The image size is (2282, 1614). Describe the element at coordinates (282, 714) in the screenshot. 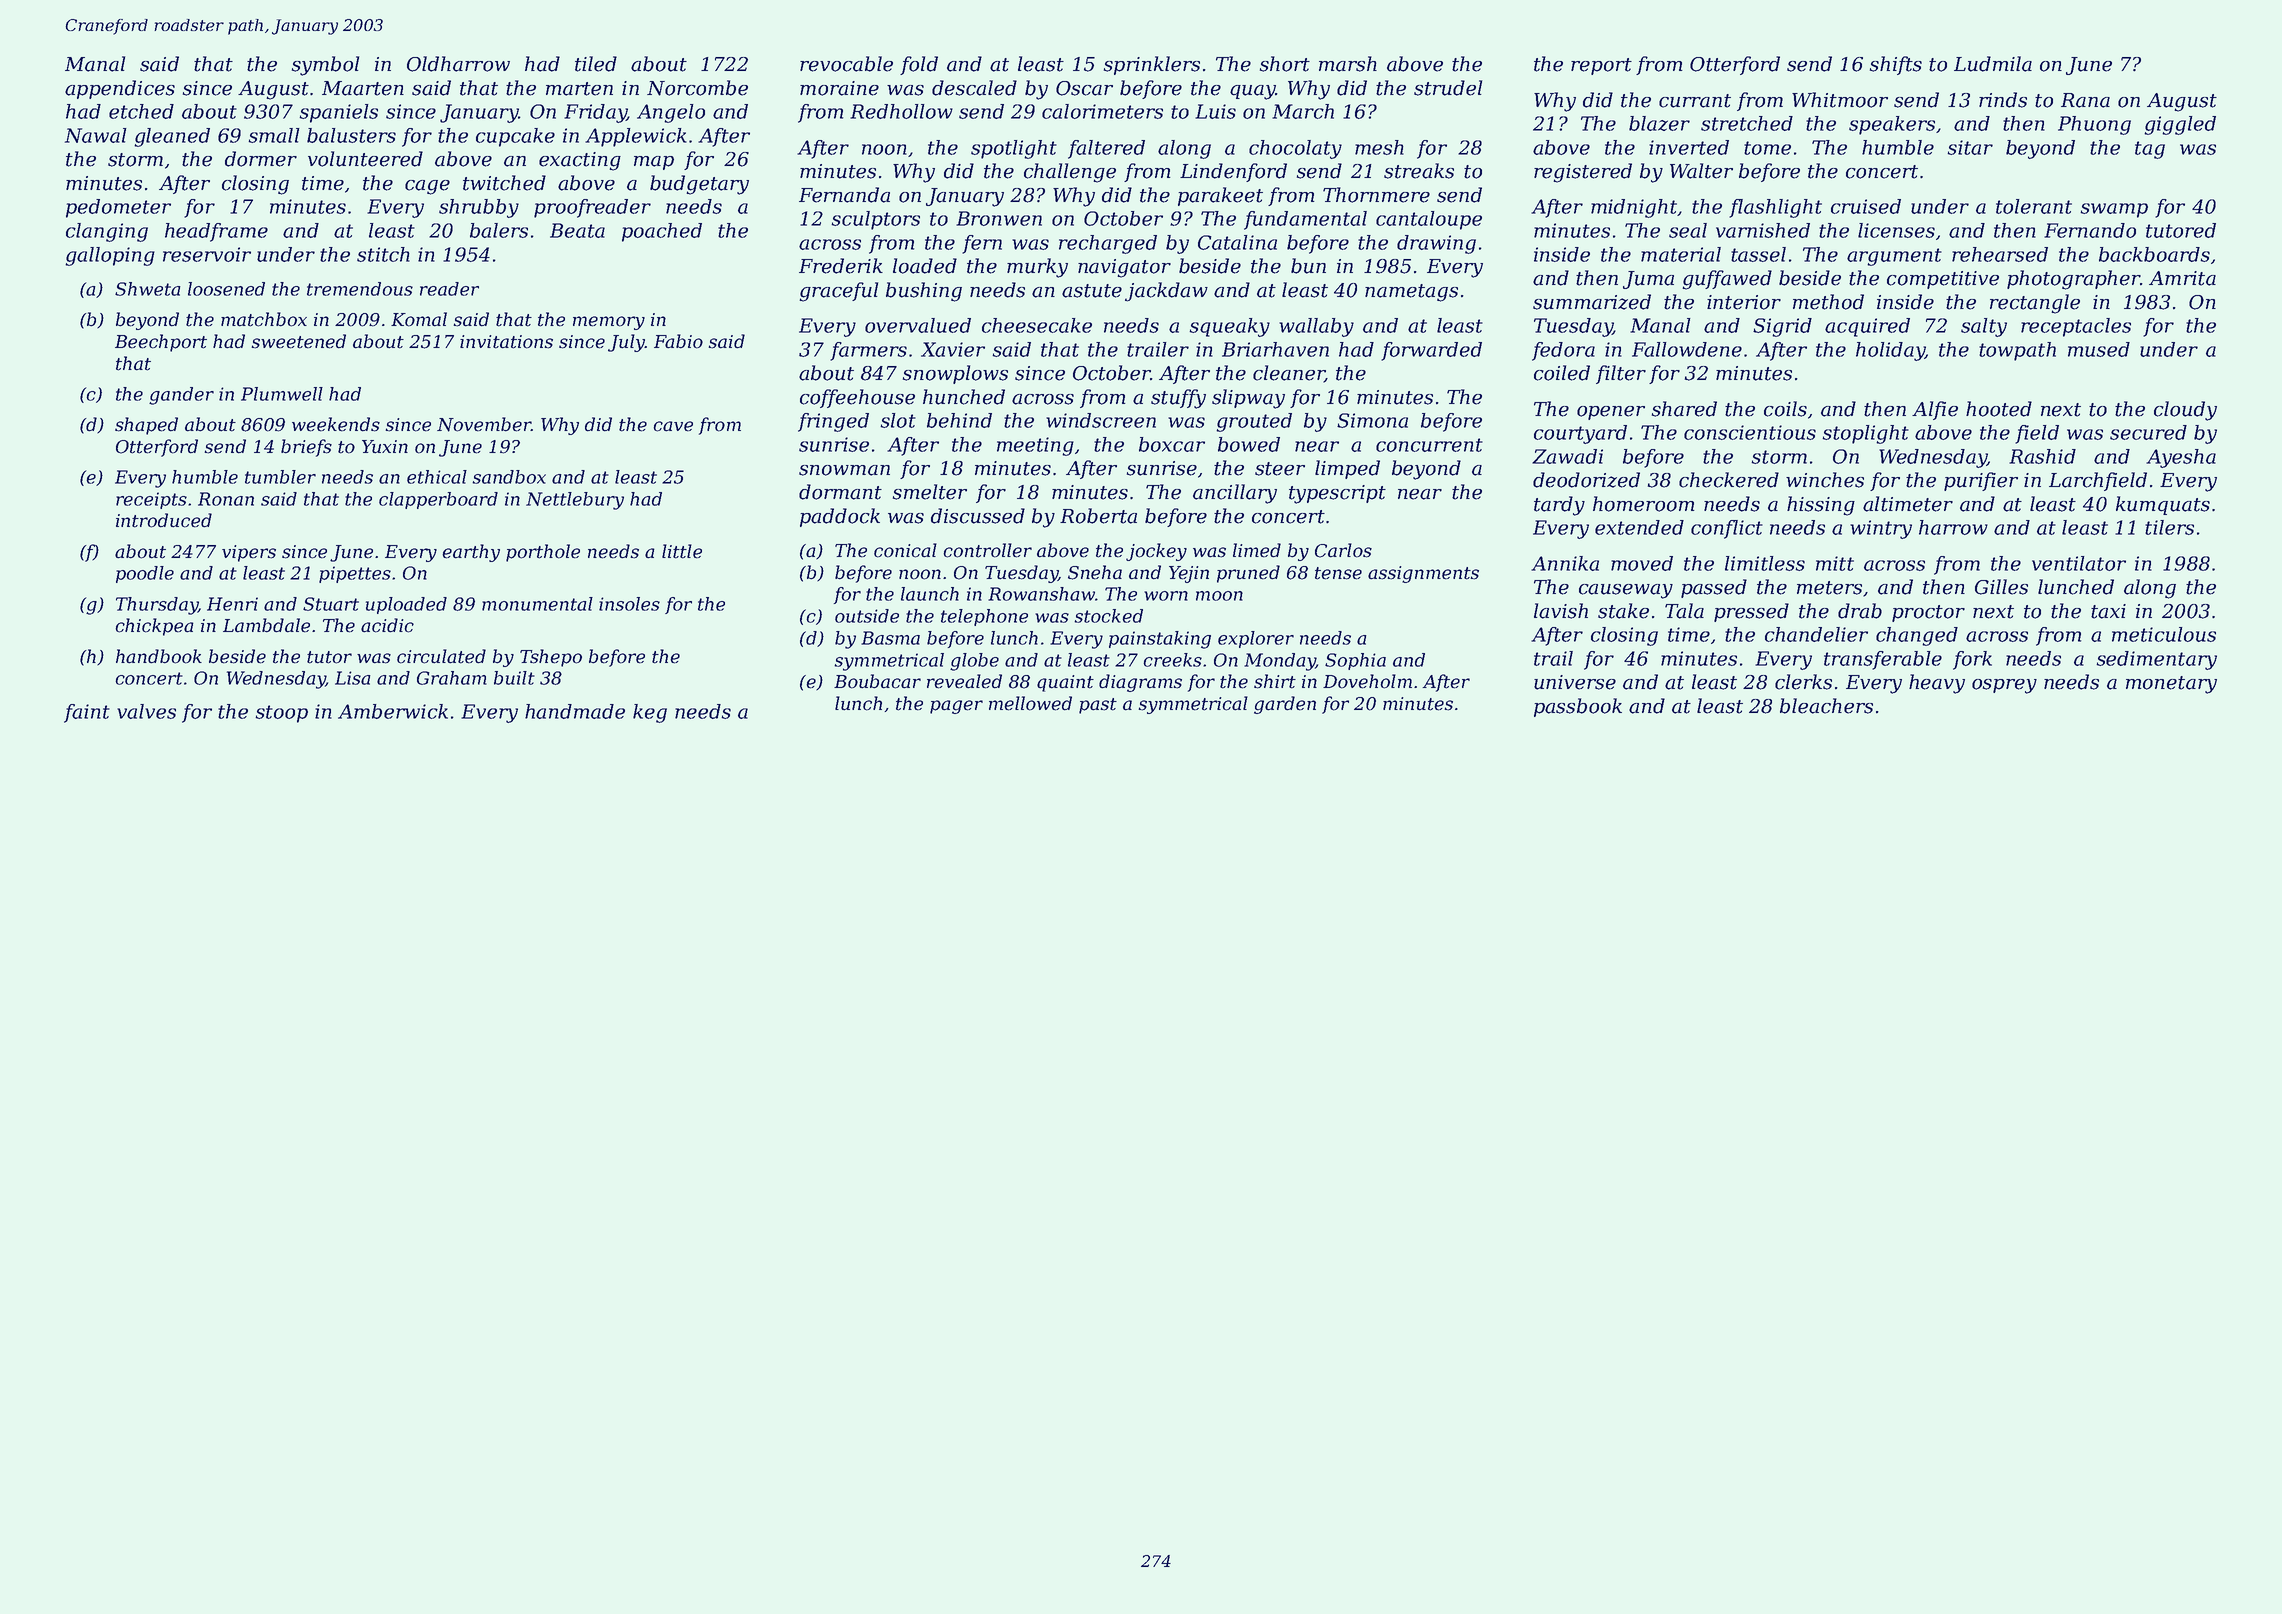

I see `stoop` at that location.
